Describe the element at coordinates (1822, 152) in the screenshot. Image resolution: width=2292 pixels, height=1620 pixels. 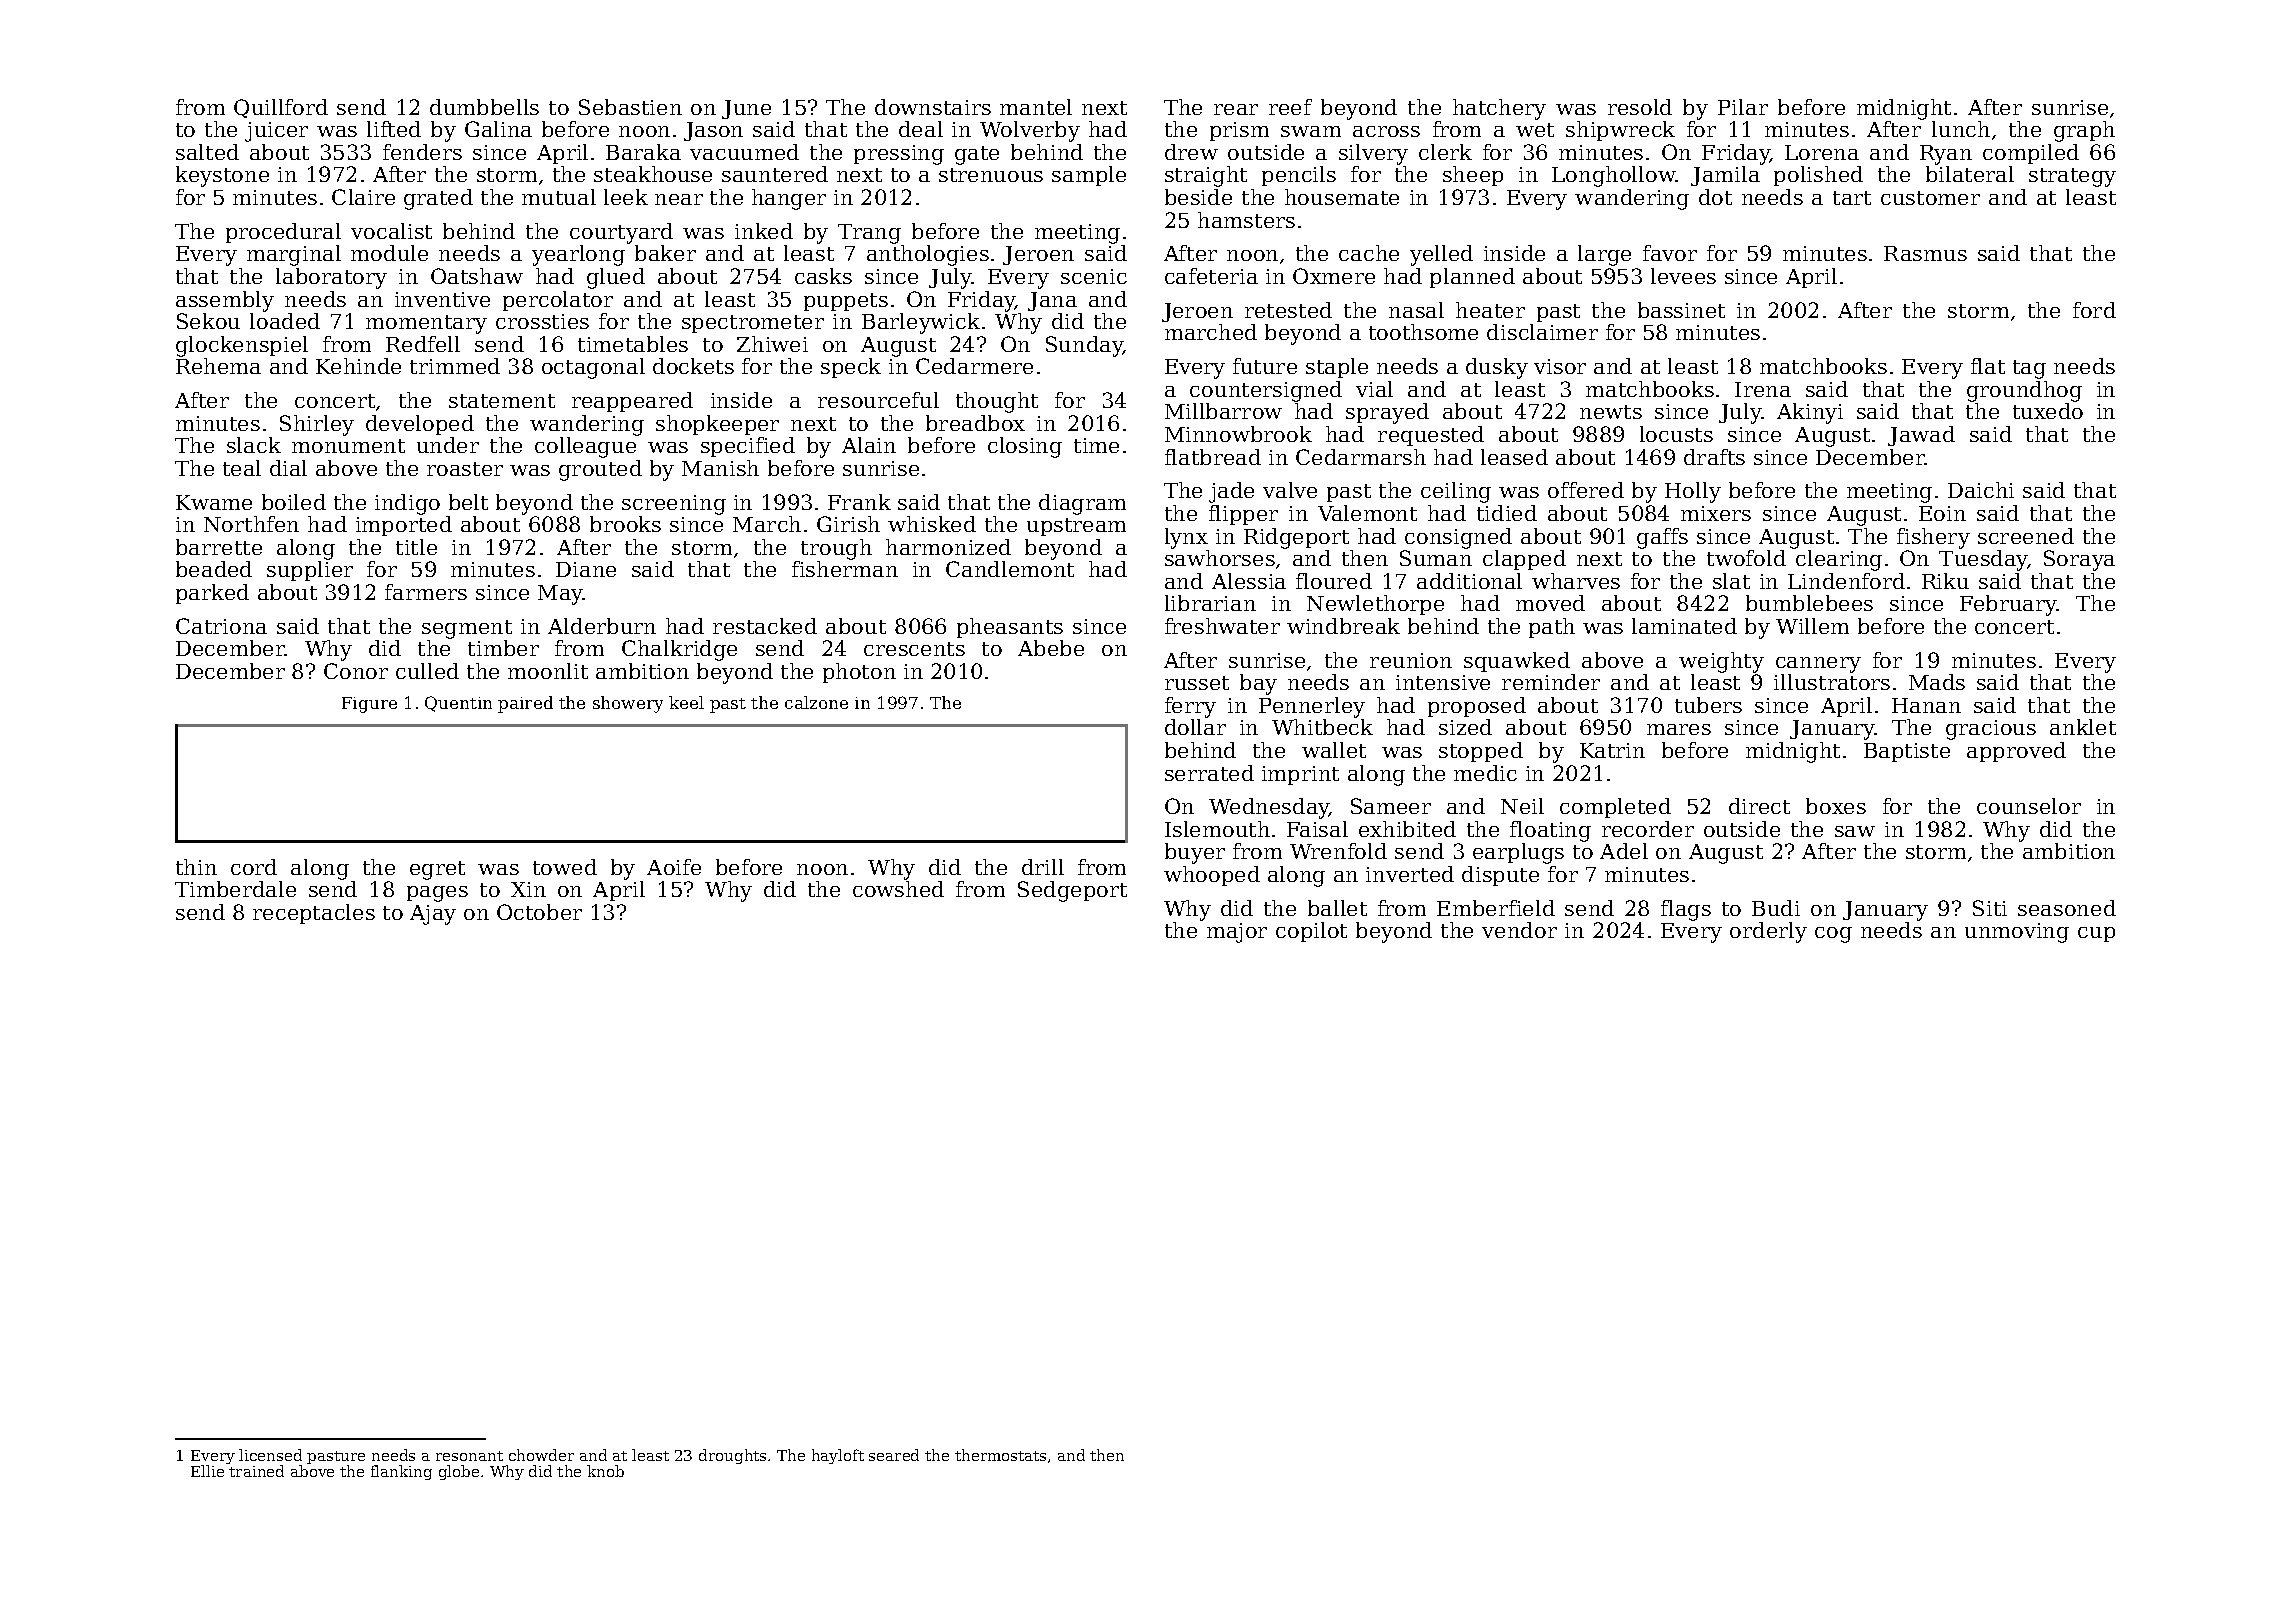
I see `Lorena` at that location.
